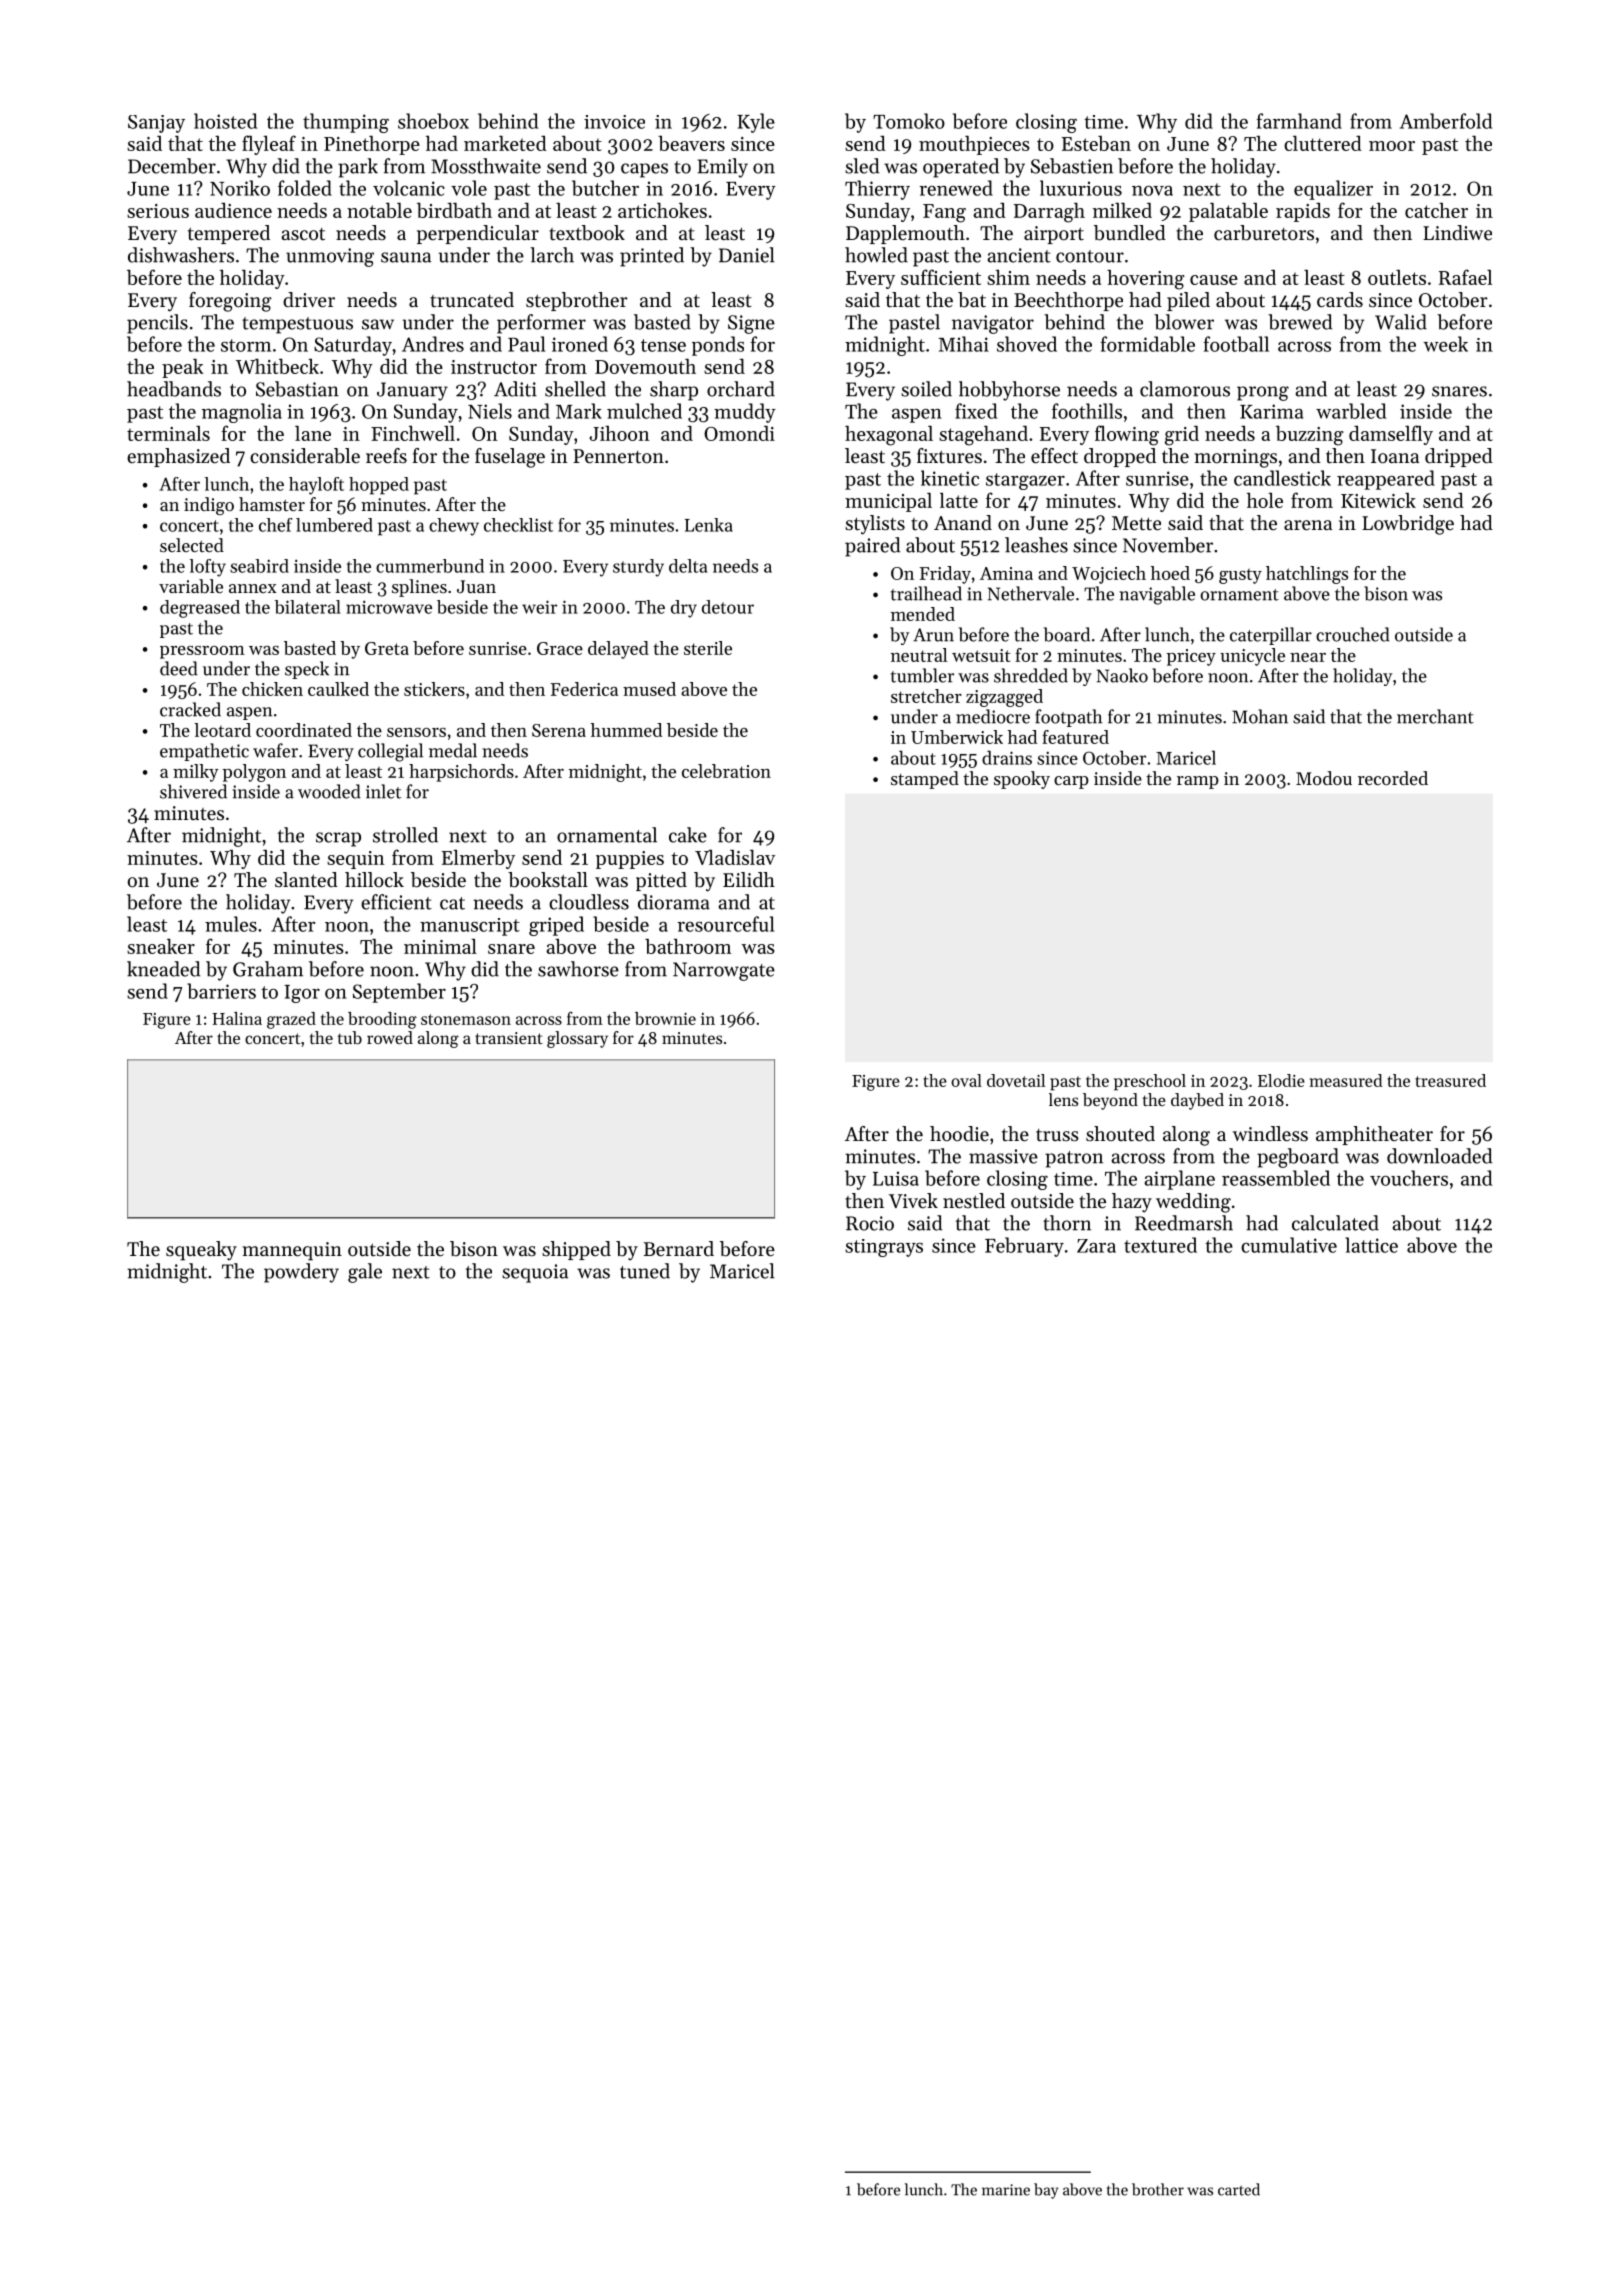  Describe the element at coordinates (535, 1273) in the screenshot. I see `sequoia` at that location.
